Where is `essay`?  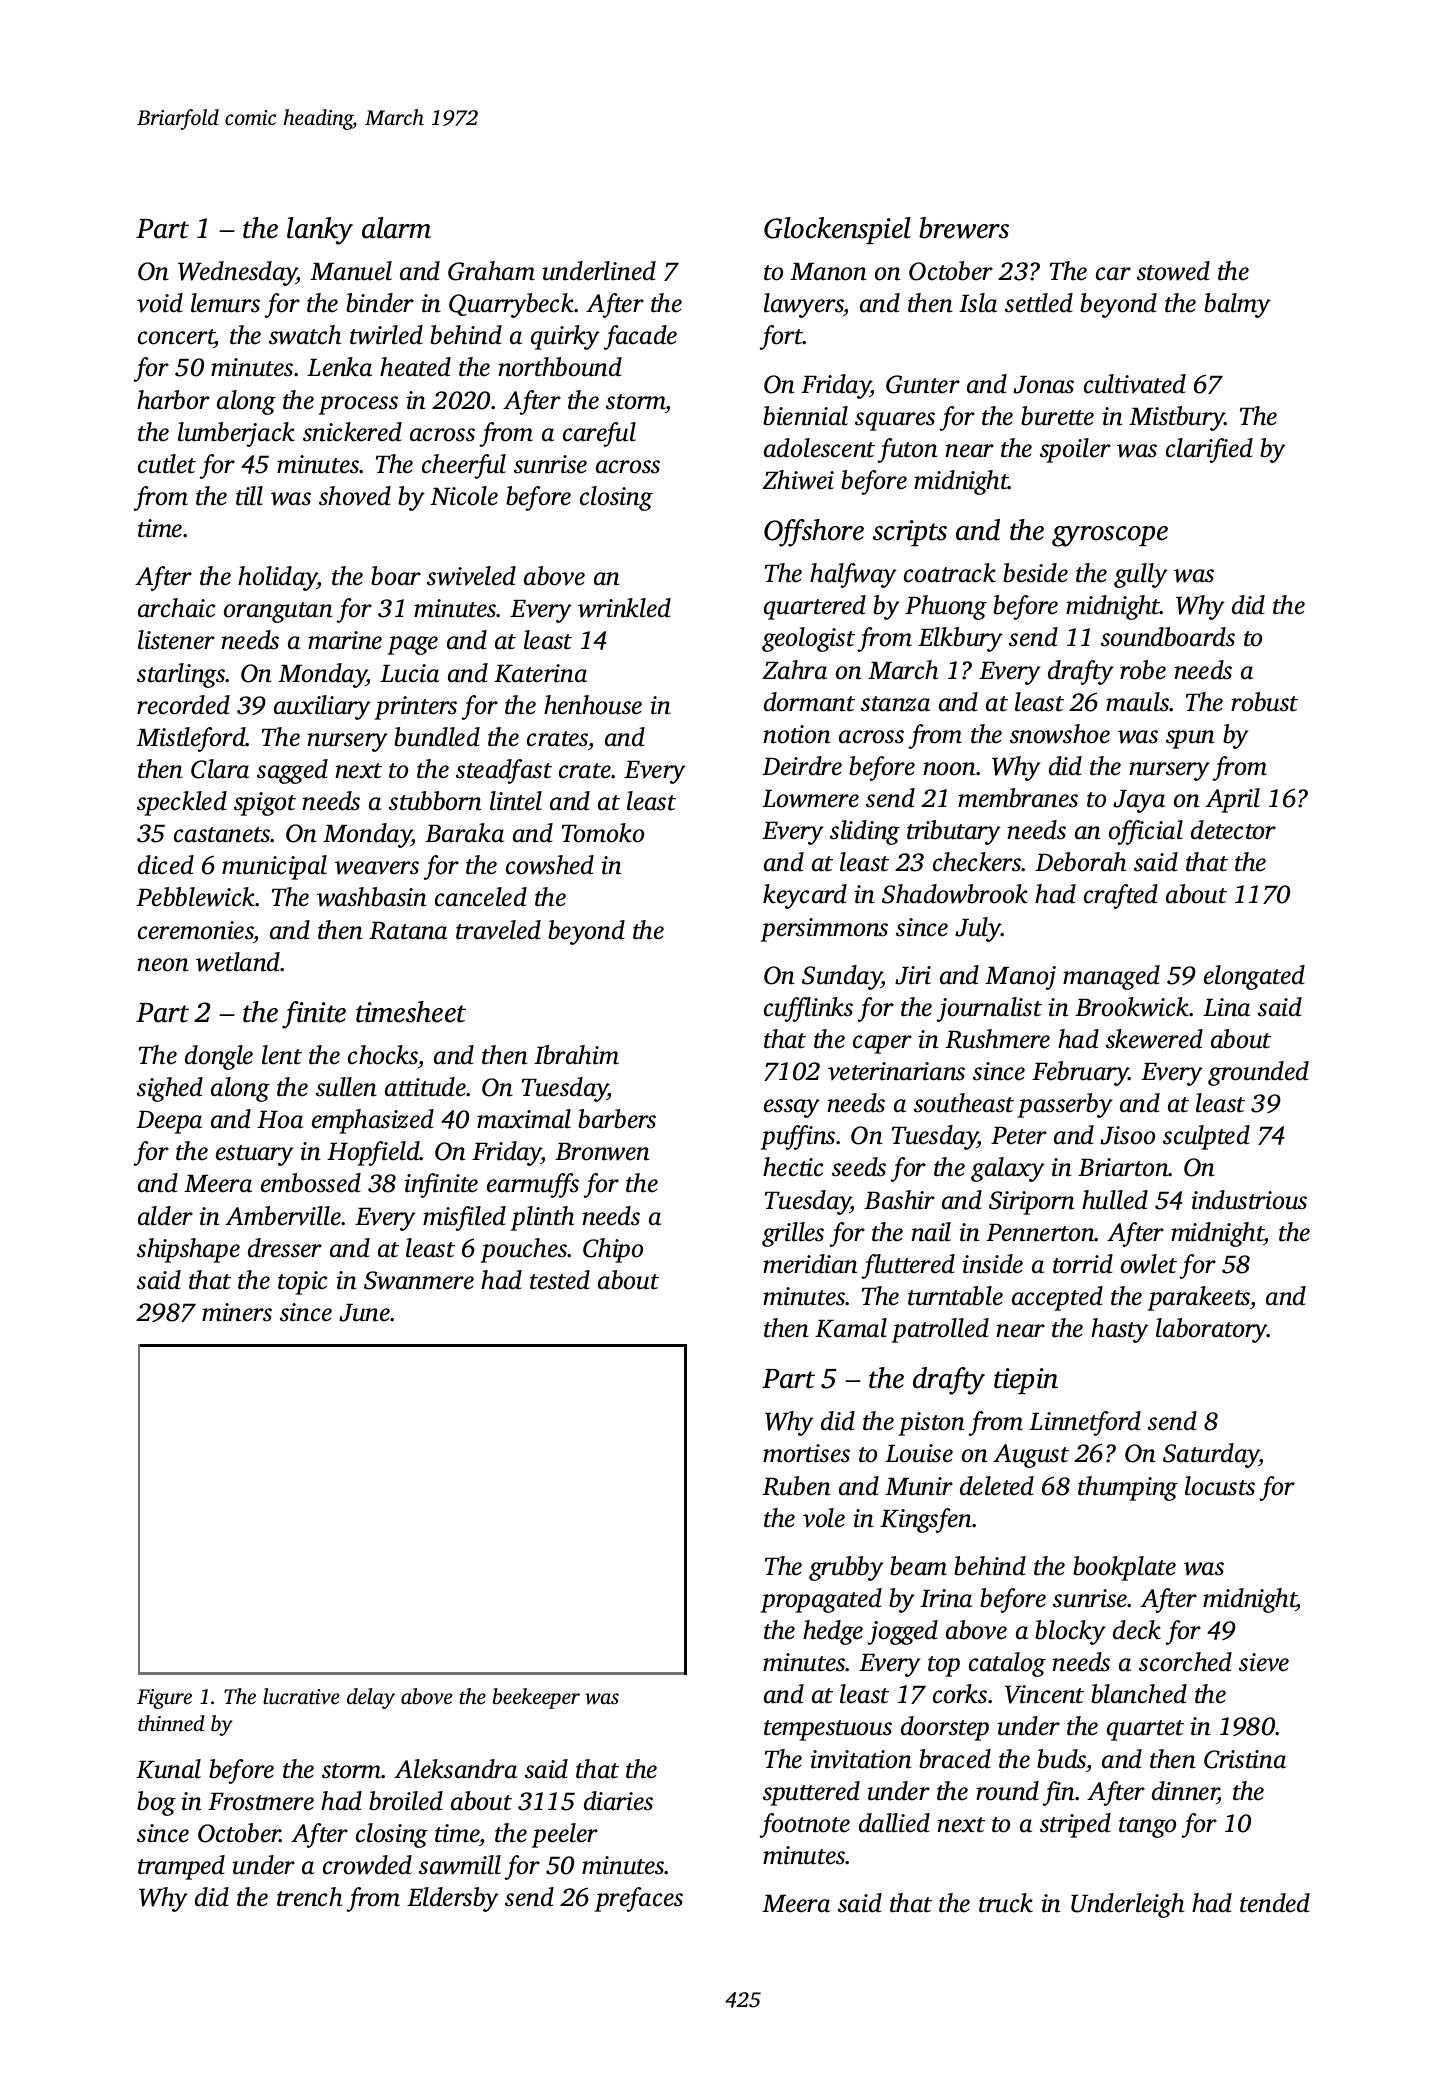 essay is located at coordinates (792, 1108).
